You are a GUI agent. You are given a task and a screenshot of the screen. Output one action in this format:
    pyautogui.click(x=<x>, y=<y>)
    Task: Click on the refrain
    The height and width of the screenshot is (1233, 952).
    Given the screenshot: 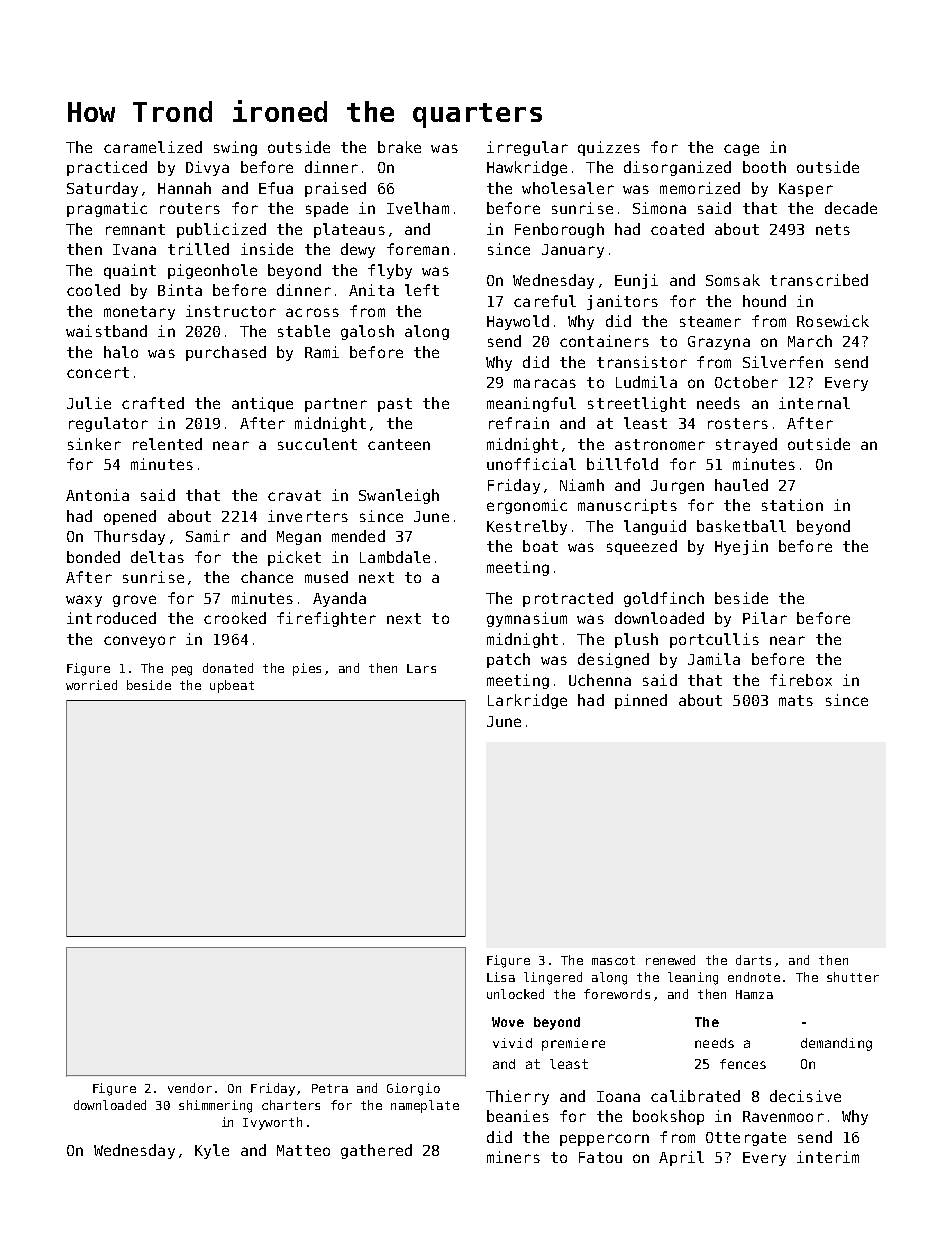 What is the action you would take?
    pyautogui.click(x=519, y=423)
